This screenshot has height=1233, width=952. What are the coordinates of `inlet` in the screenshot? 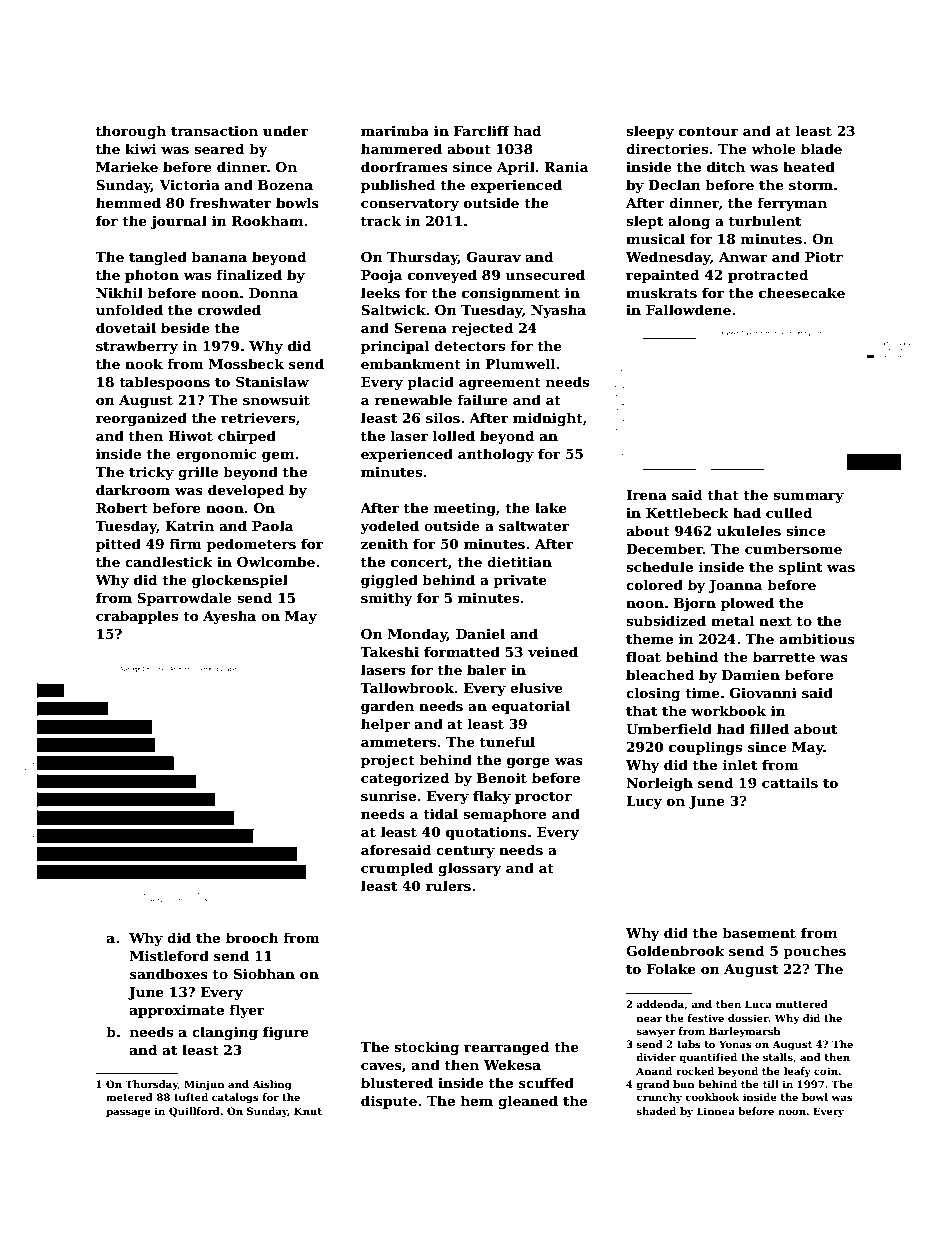 It's located at (740, 764).
